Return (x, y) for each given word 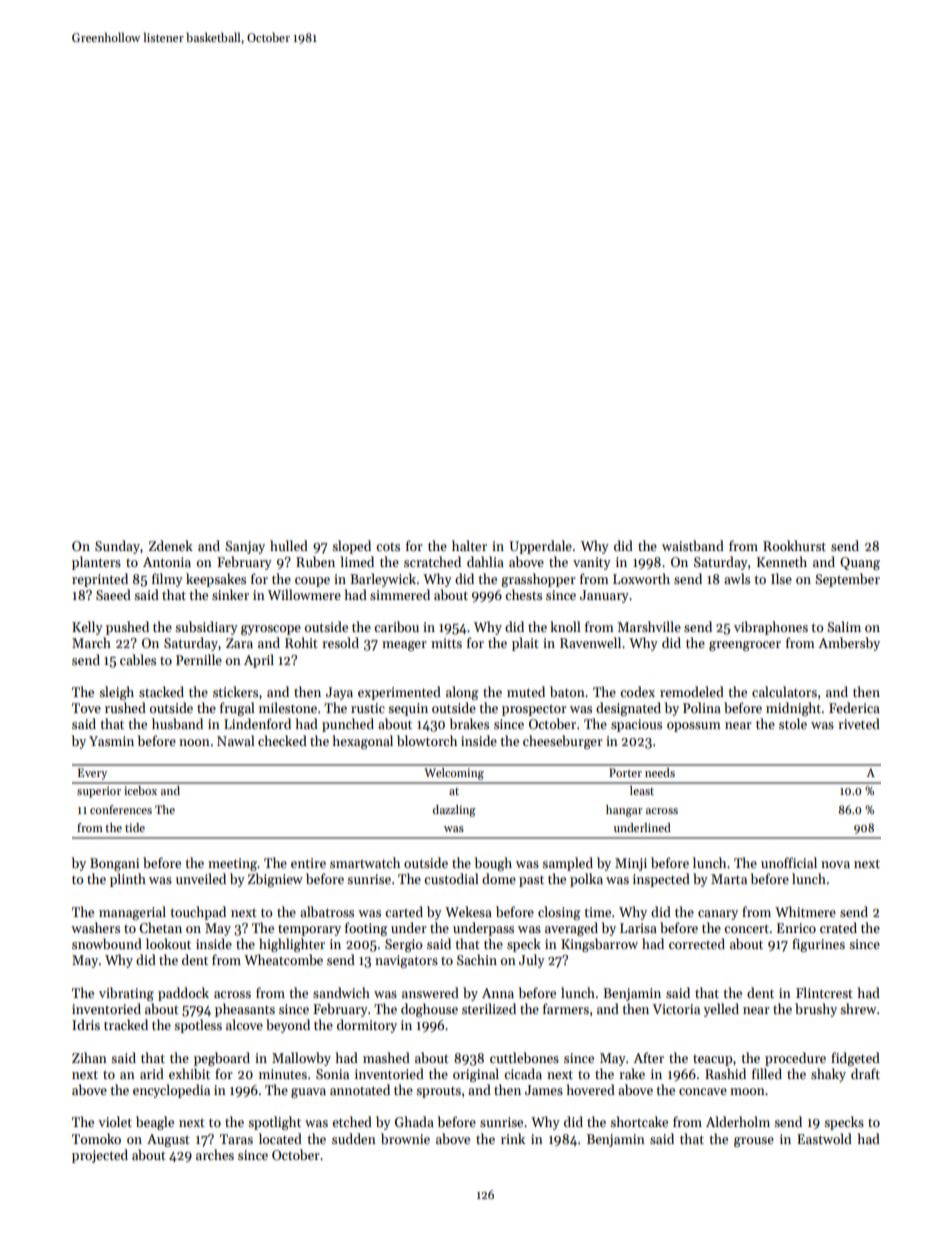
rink (513, 1138)
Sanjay (245, 547)
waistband (693, 545)
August (168, 1140)
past (531, 881)
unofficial (789, 862)
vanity (592, 563)
